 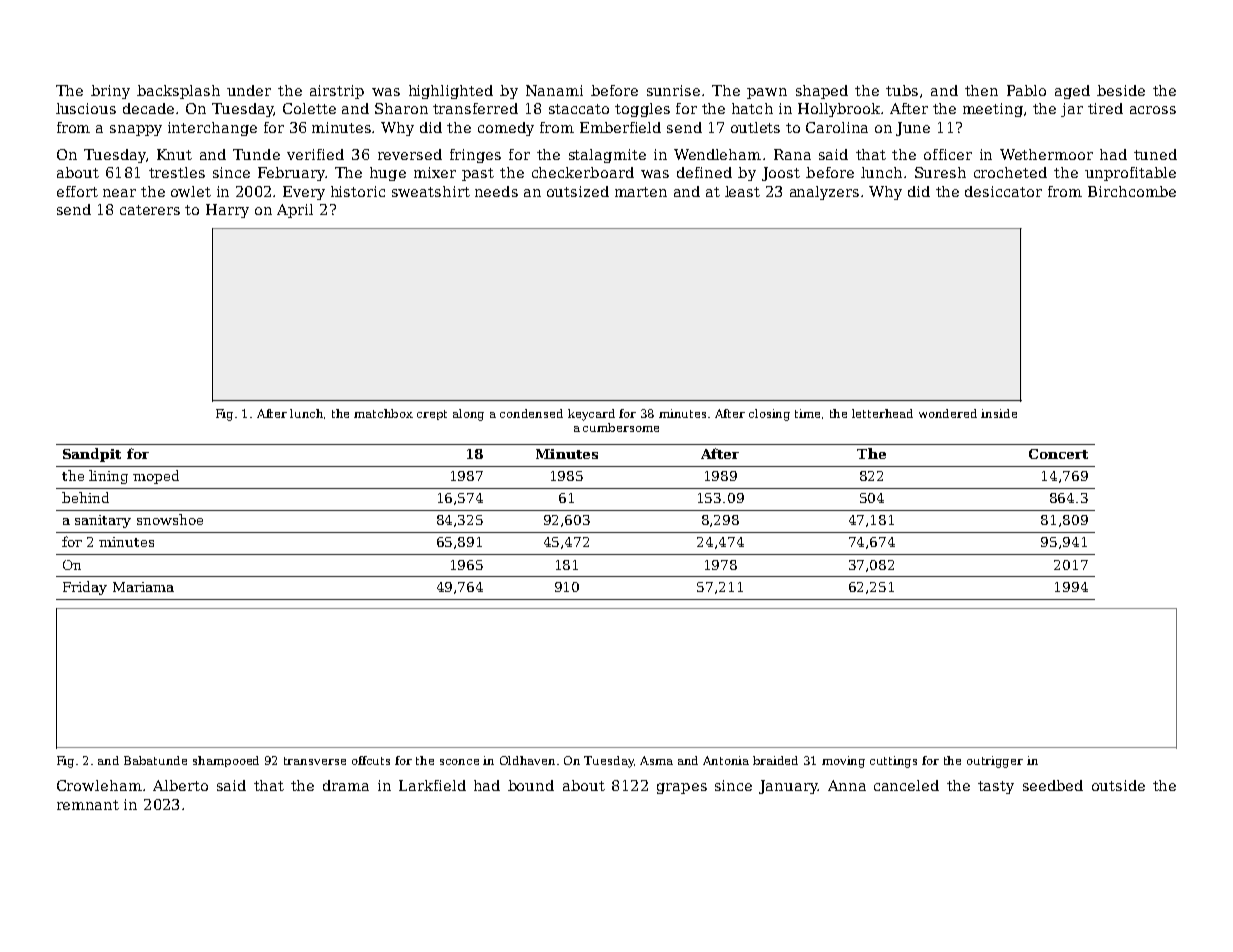 What do you see at coordinates (996, 787) in the screenshot?
I see `tasty` at bounding box center [996, 787].
